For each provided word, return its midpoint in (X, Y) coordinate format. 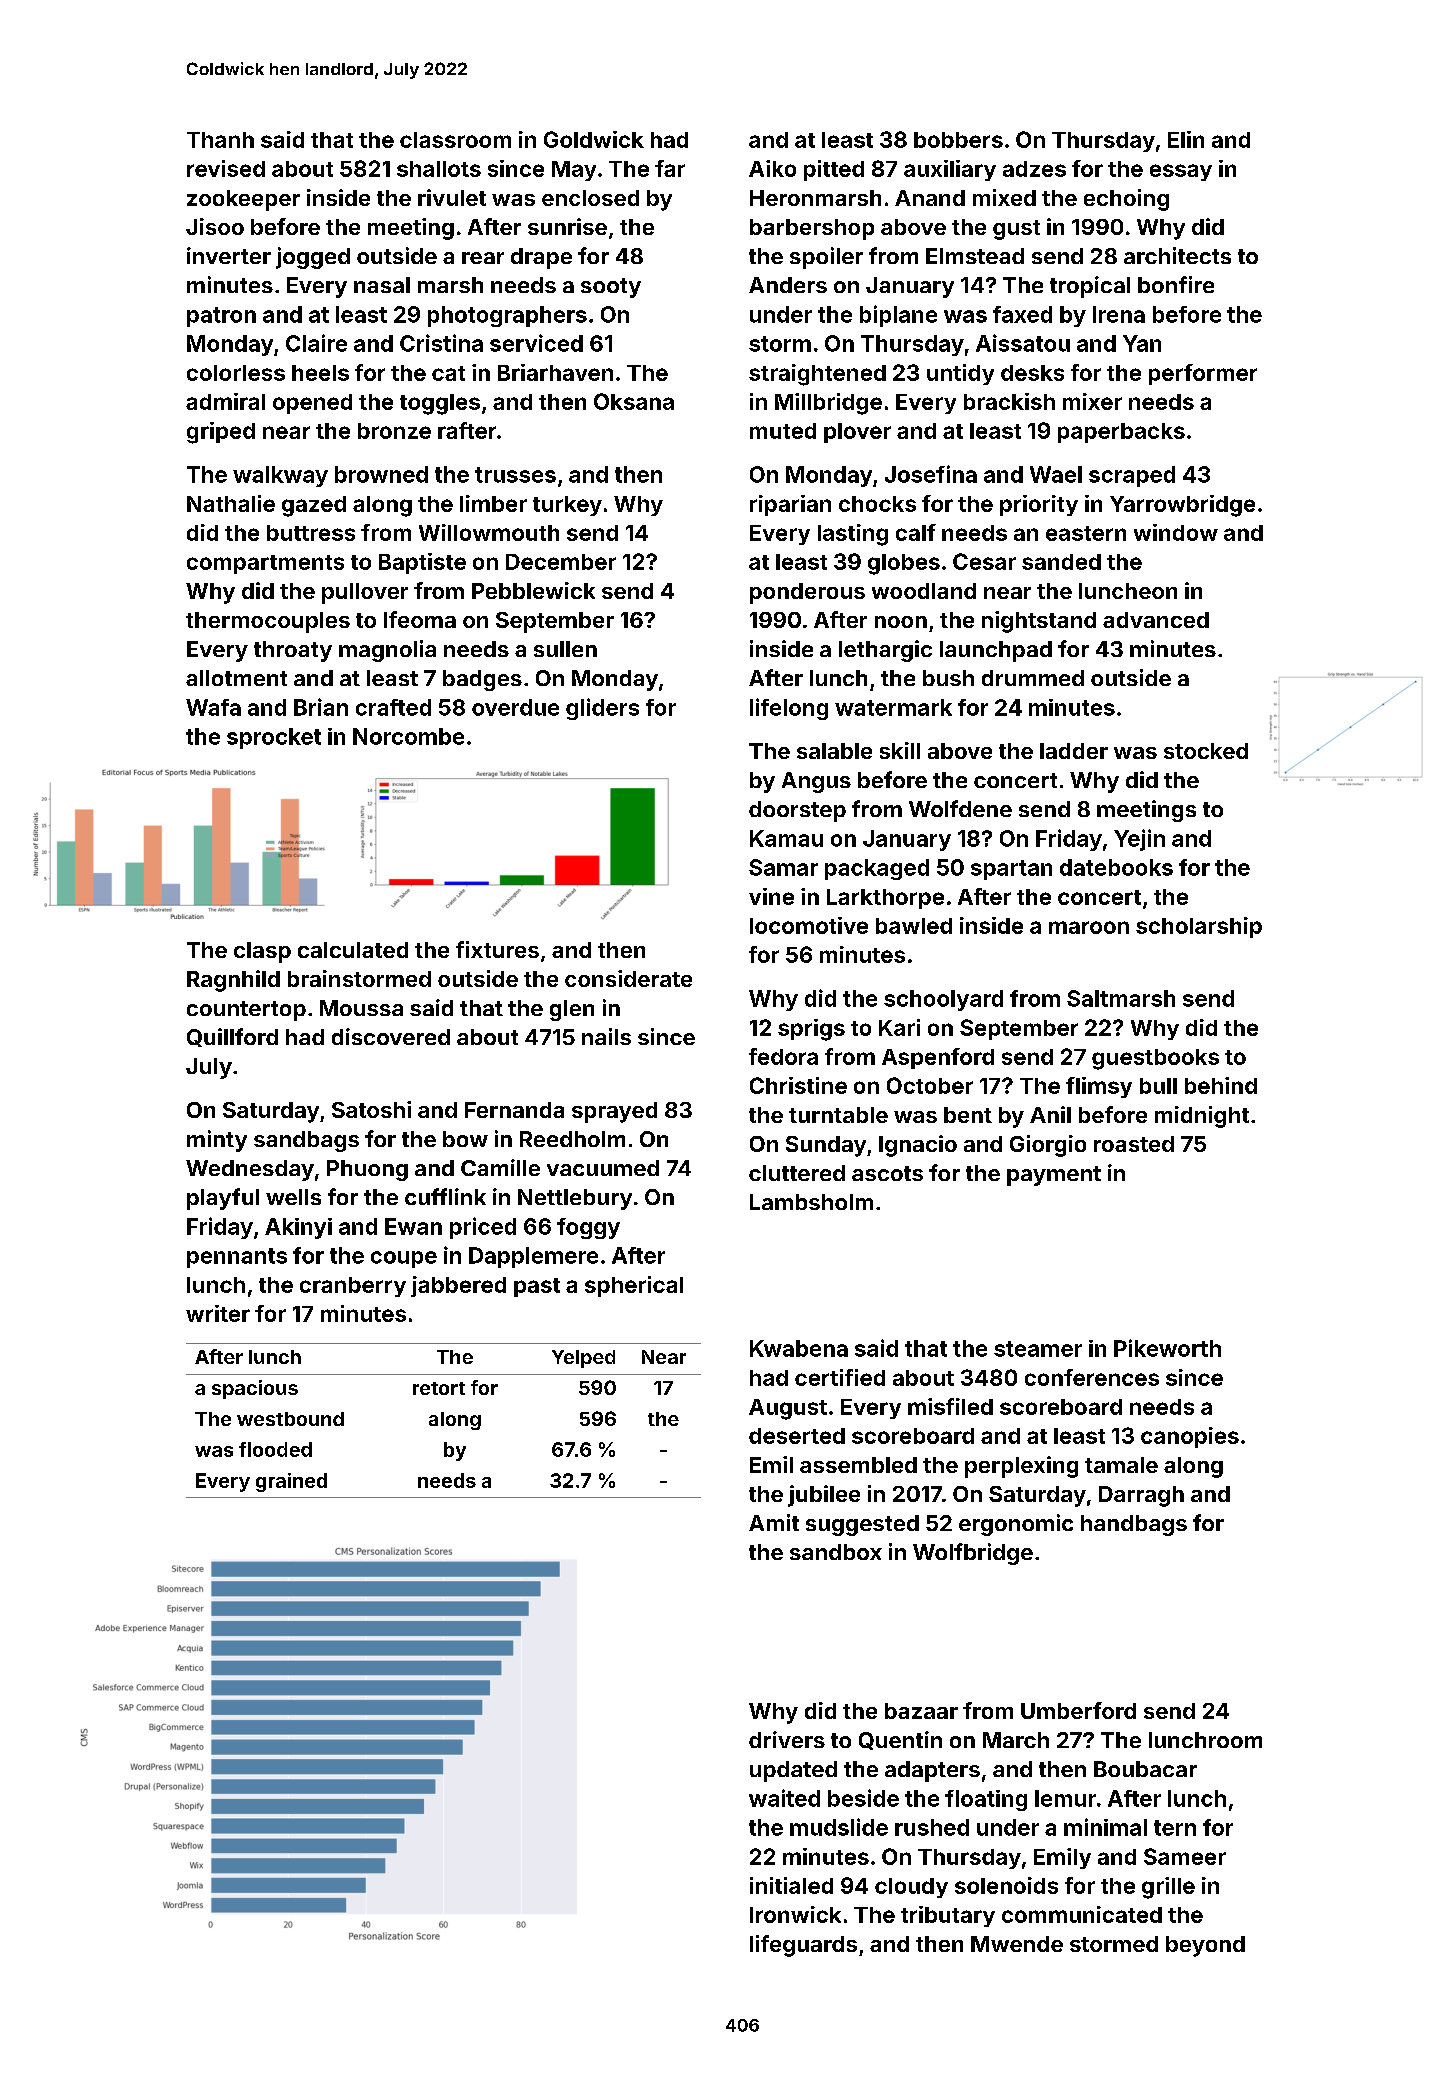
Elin (1186, 139)
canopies (1190, 1437)
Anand (930, 198)
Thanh (220, 140)
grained (291, 1482)
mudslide (839, 1827)
